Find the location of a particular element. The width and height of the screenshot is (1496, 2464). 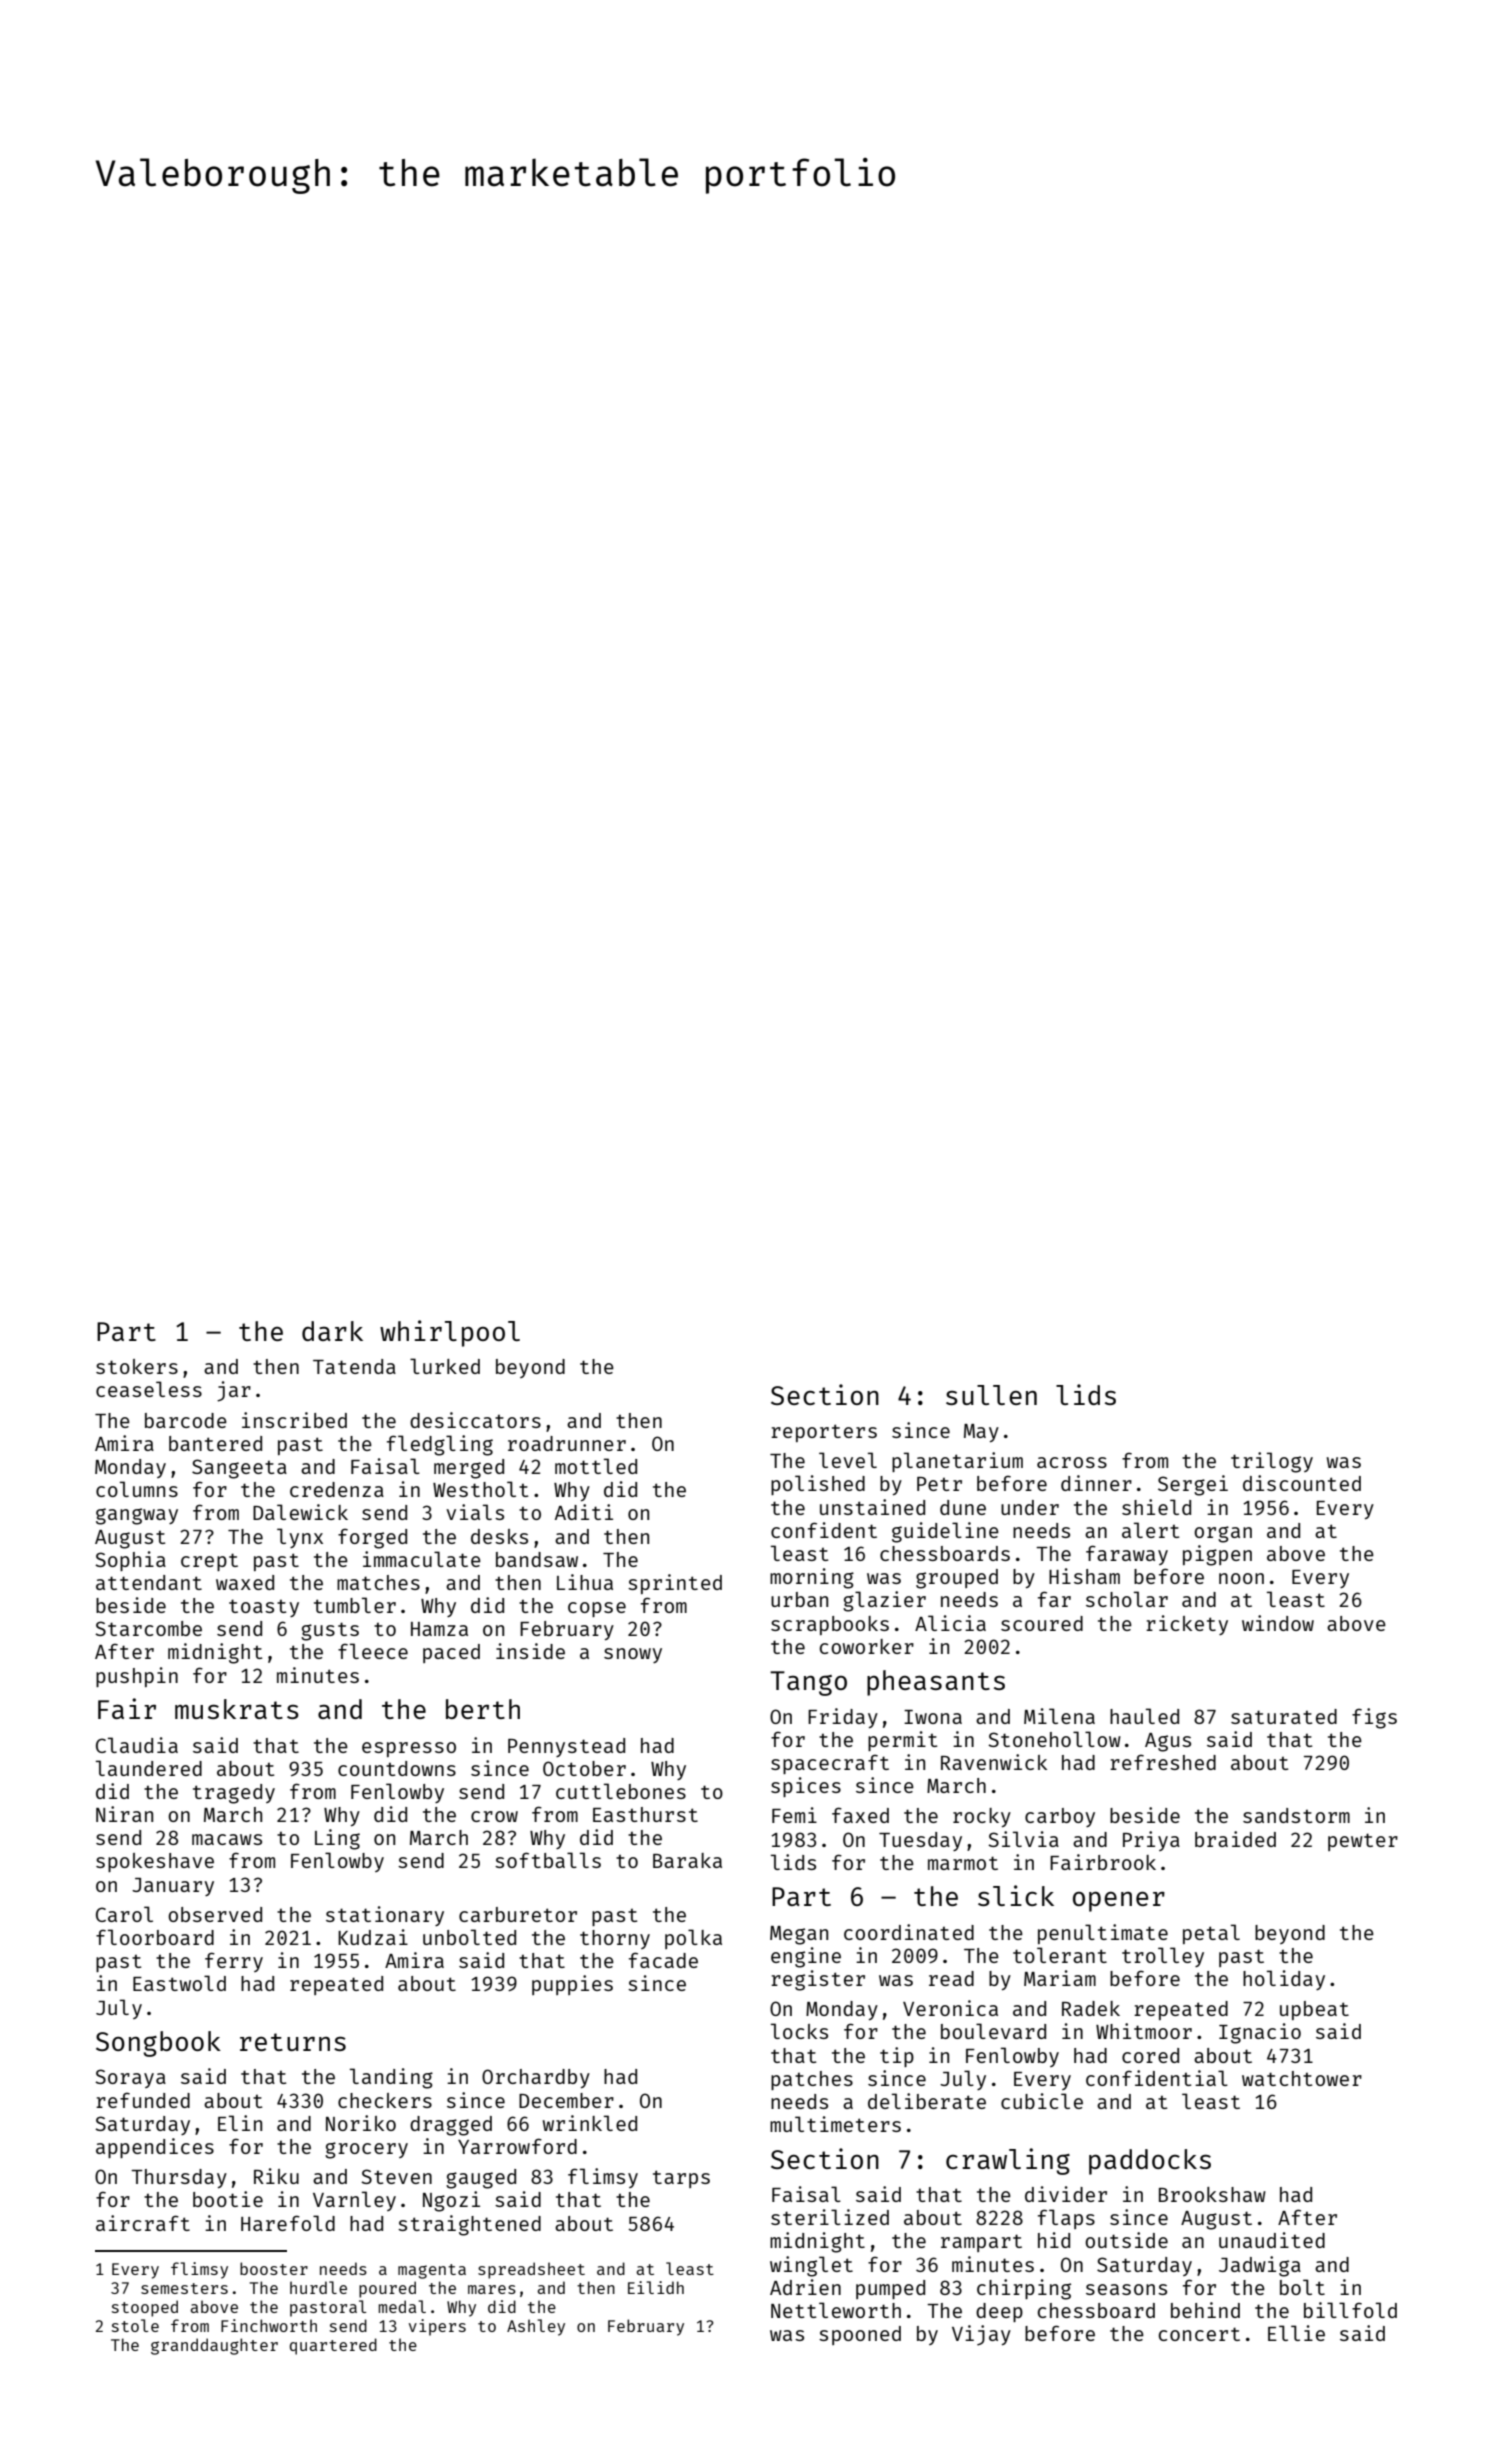

patches is located at coordinates (812, 2080).
